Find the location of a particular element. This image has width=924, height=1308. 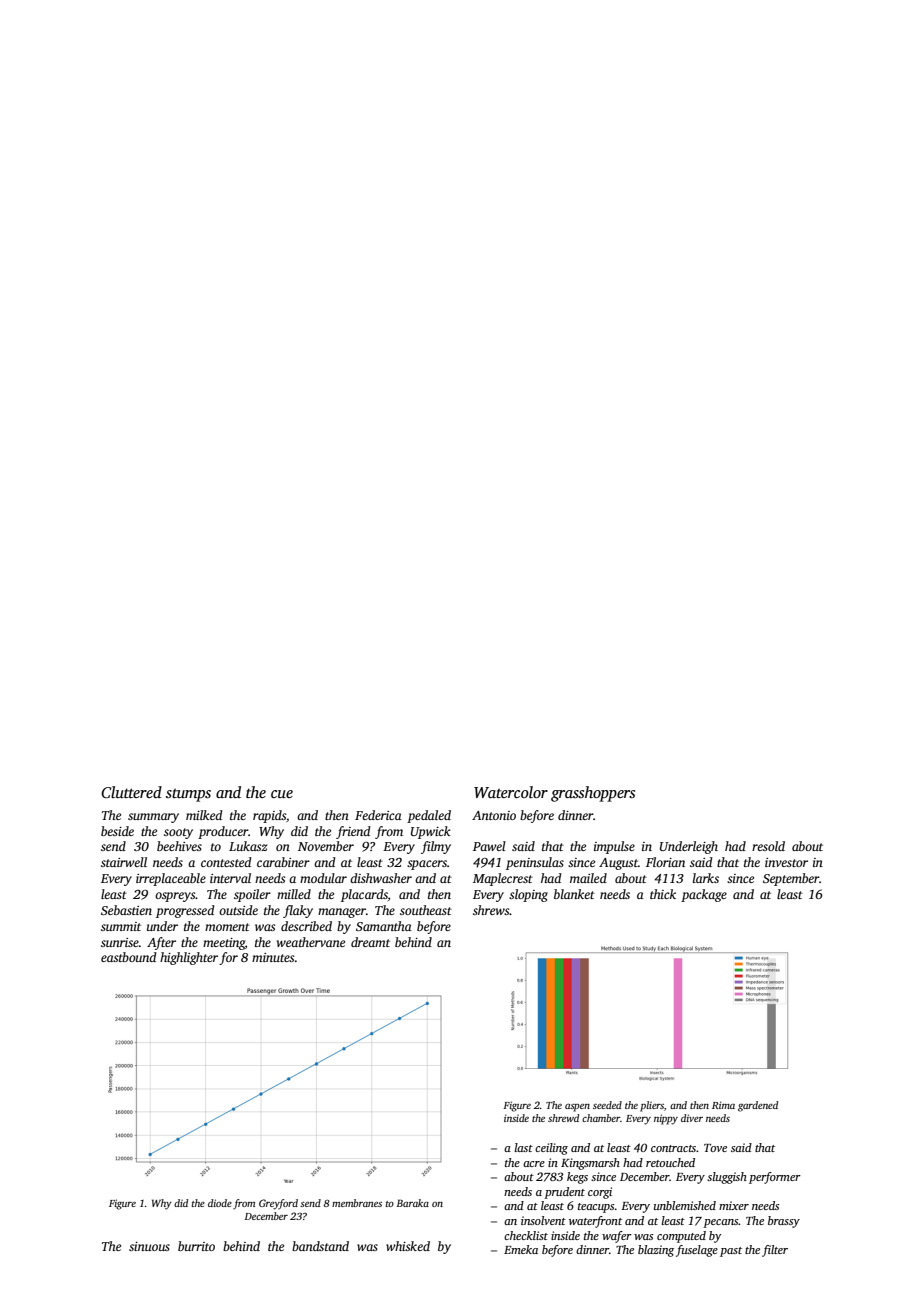

highlighter is located at coordinates (189, 958).
